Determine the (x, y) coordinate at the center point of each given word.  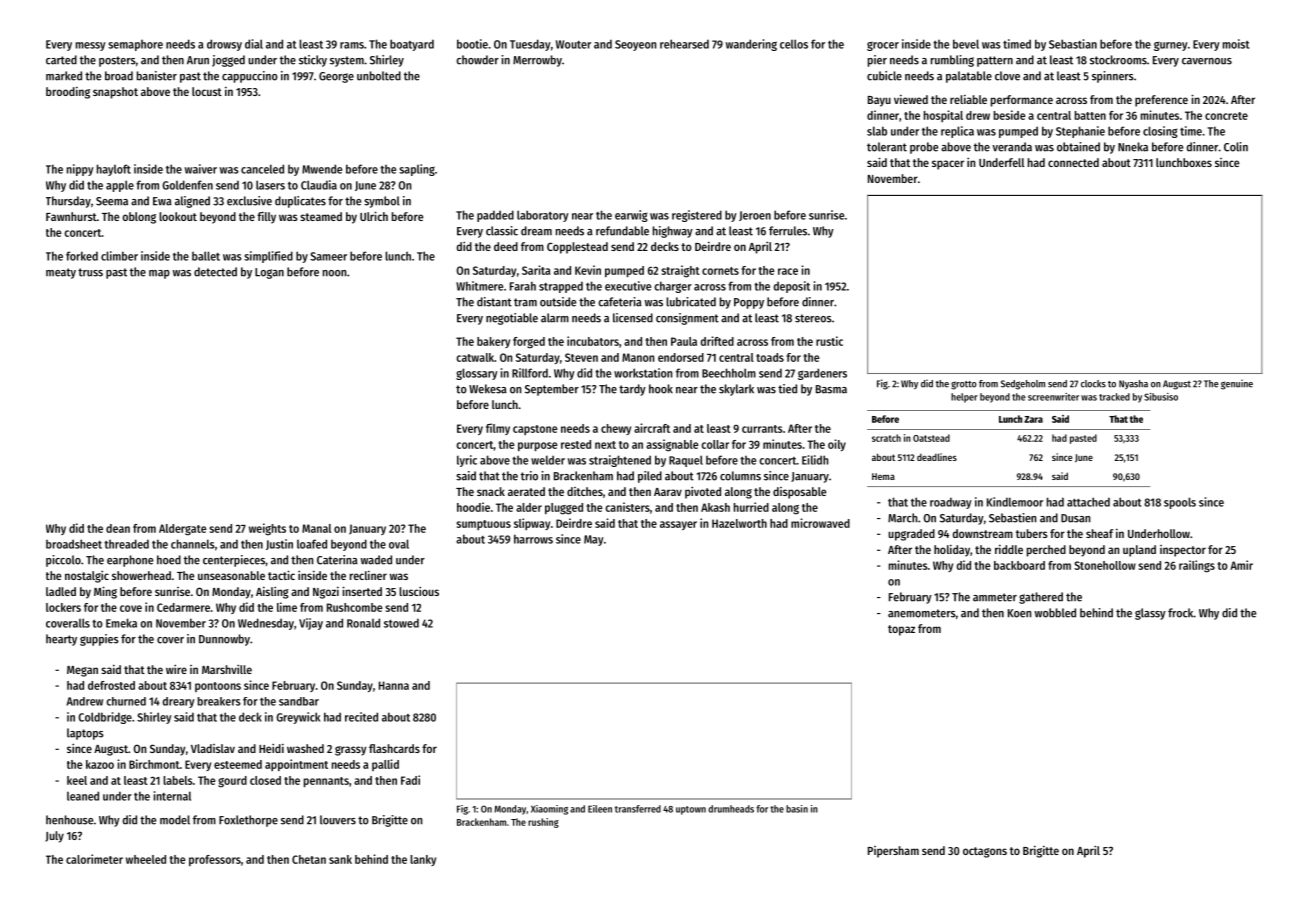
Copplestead (577, 248)
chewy (616, 429)
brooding (68, 93)
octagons (985, 852)
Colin (1236, 147)
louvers (338, 820)
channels (193, 544)
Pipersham (893, 852)
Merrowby (537, 61)
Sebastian (1073, 44)
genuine (1237, 384)
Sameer (328, 256)
